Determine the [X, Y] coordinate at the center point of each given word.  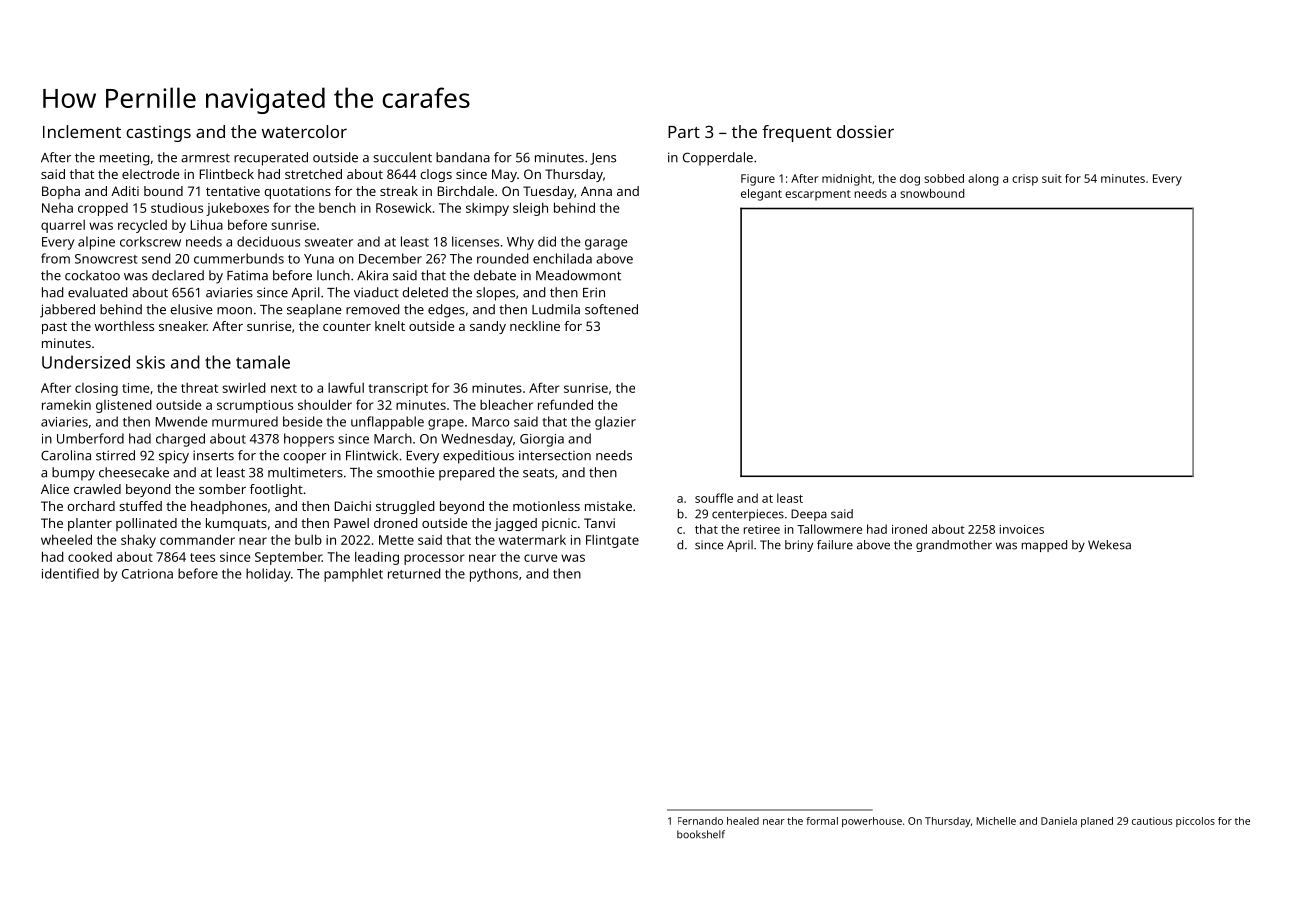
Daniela [1059, 821]
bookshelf [701, 834]
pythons [494, 575]
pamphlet [353, 575]
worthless [124, 326]
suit [1052, 178]
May [504, 175]
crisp [1025, 180]
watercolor [304, 131]
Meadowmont [578, 275]
